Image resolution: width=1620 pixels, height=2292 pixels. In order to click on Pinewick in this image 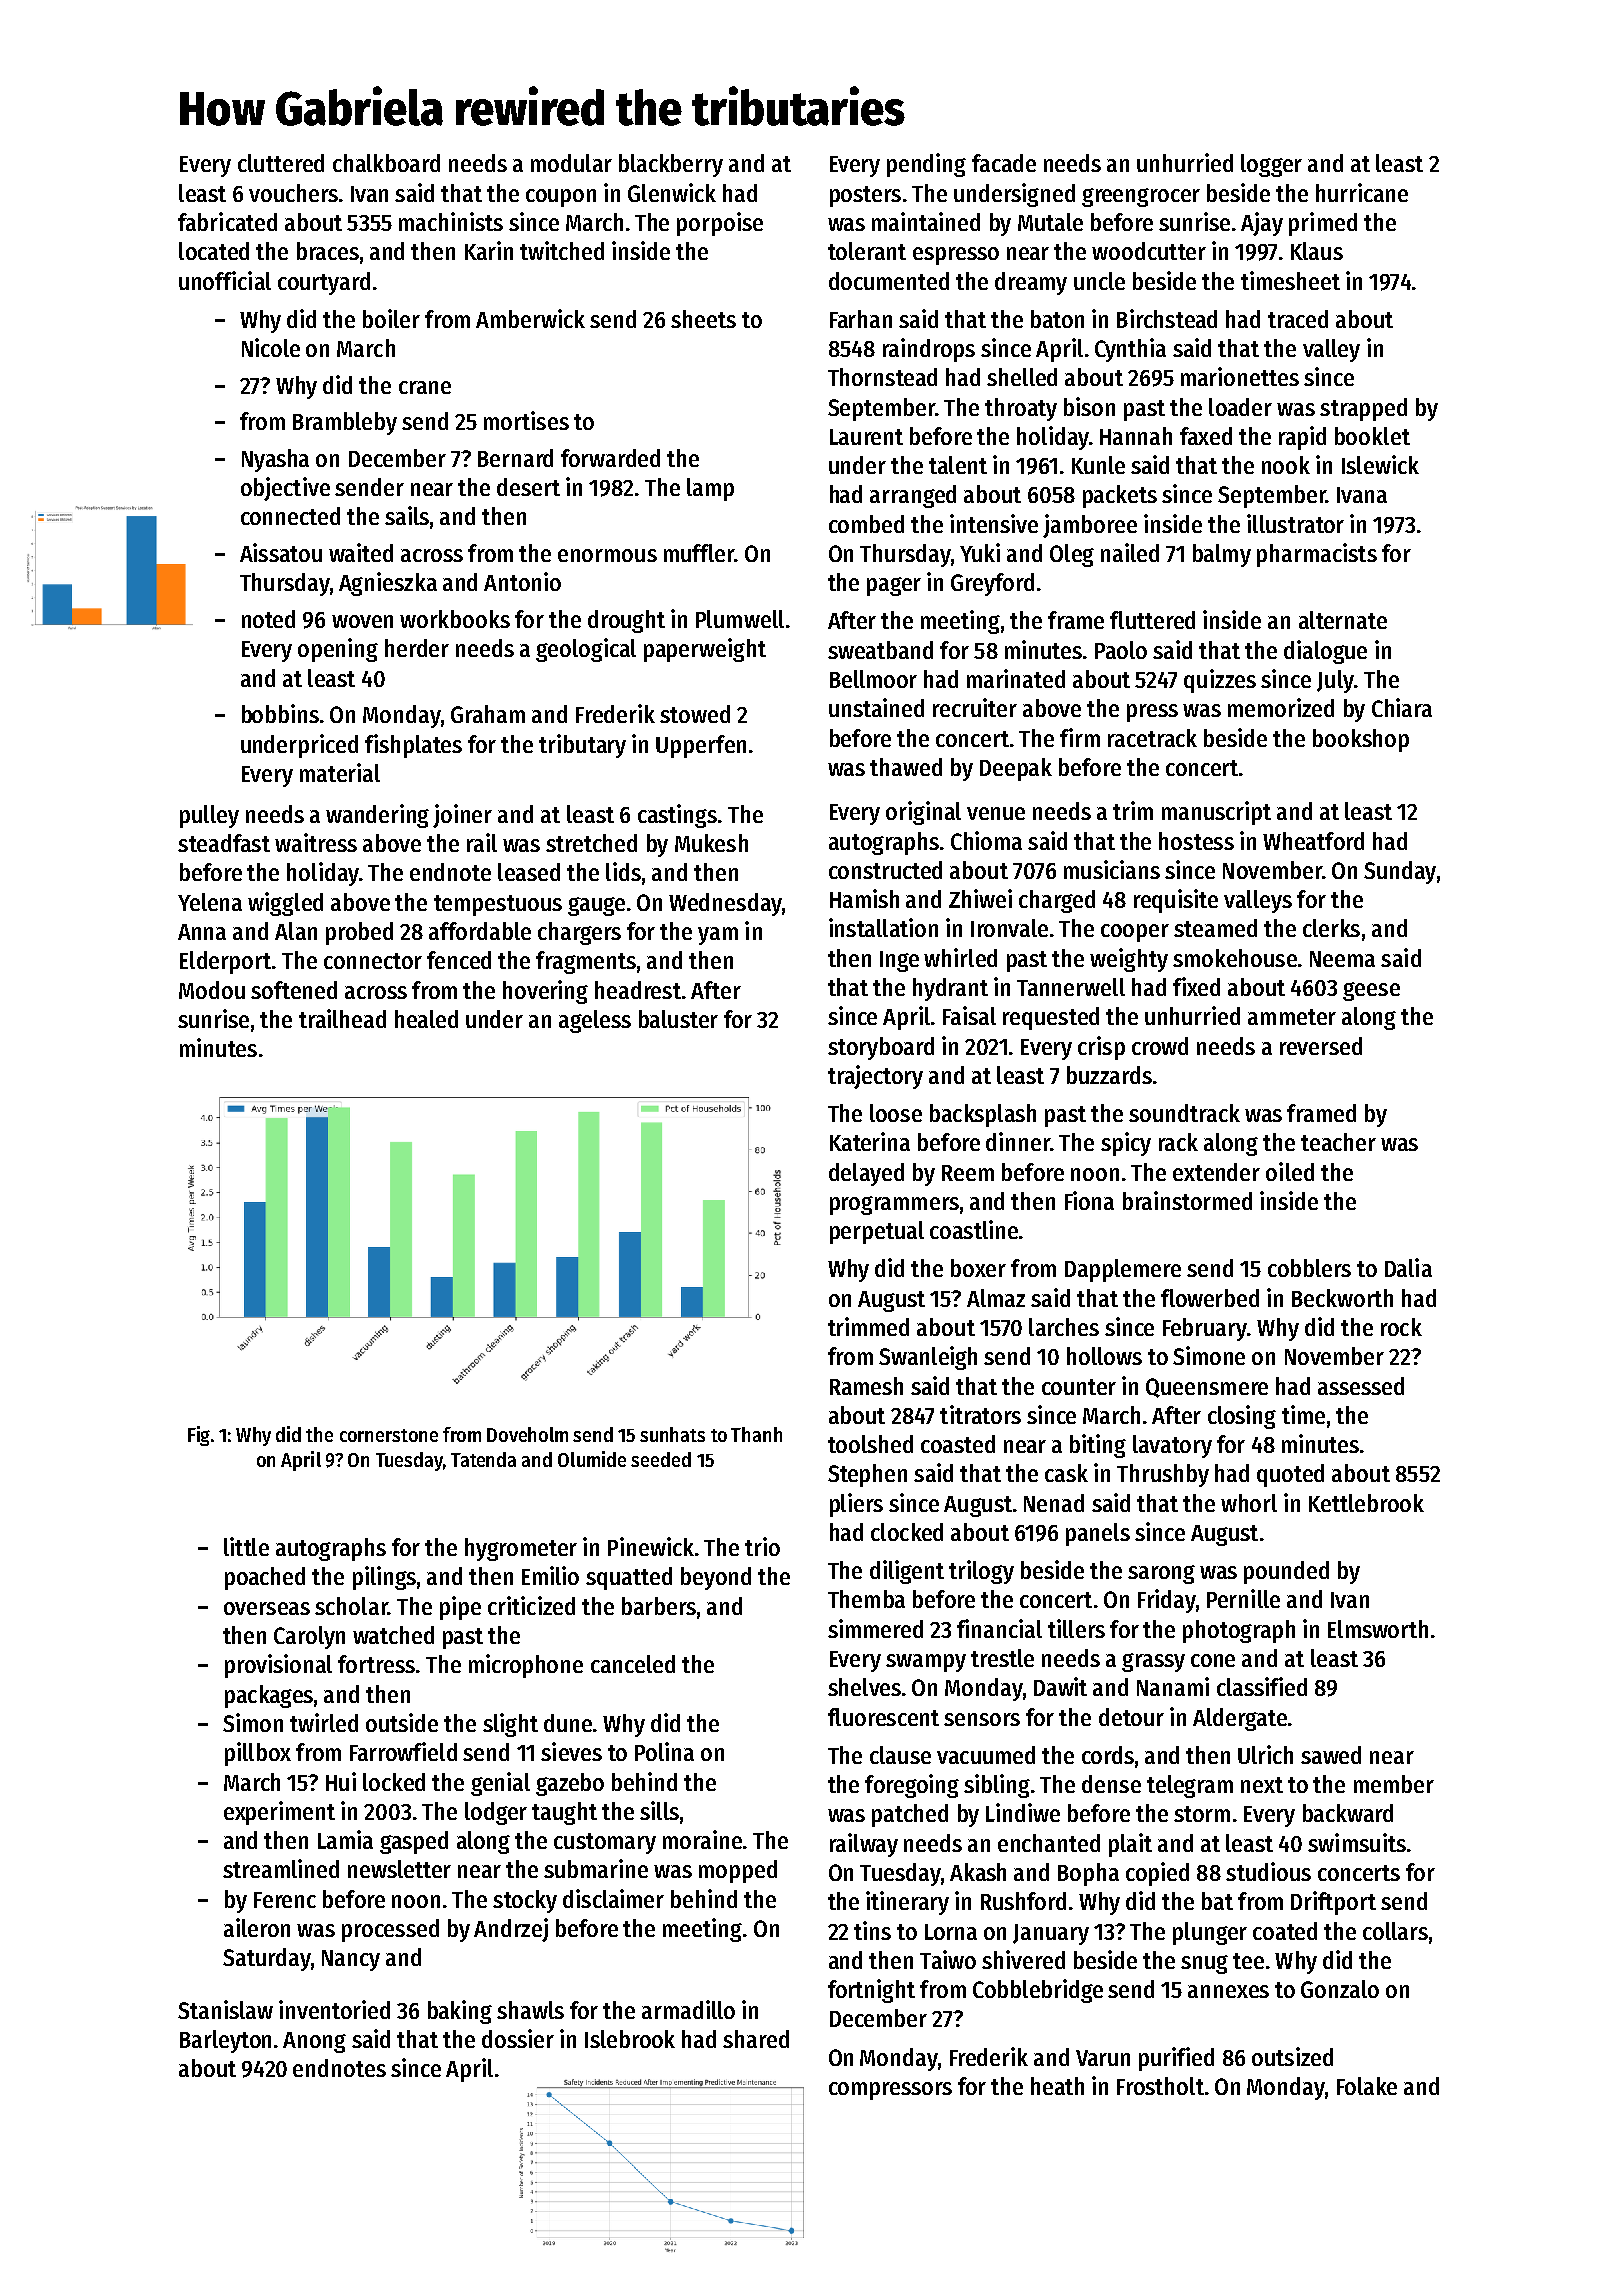, I will do `click(651, 1546)`.
